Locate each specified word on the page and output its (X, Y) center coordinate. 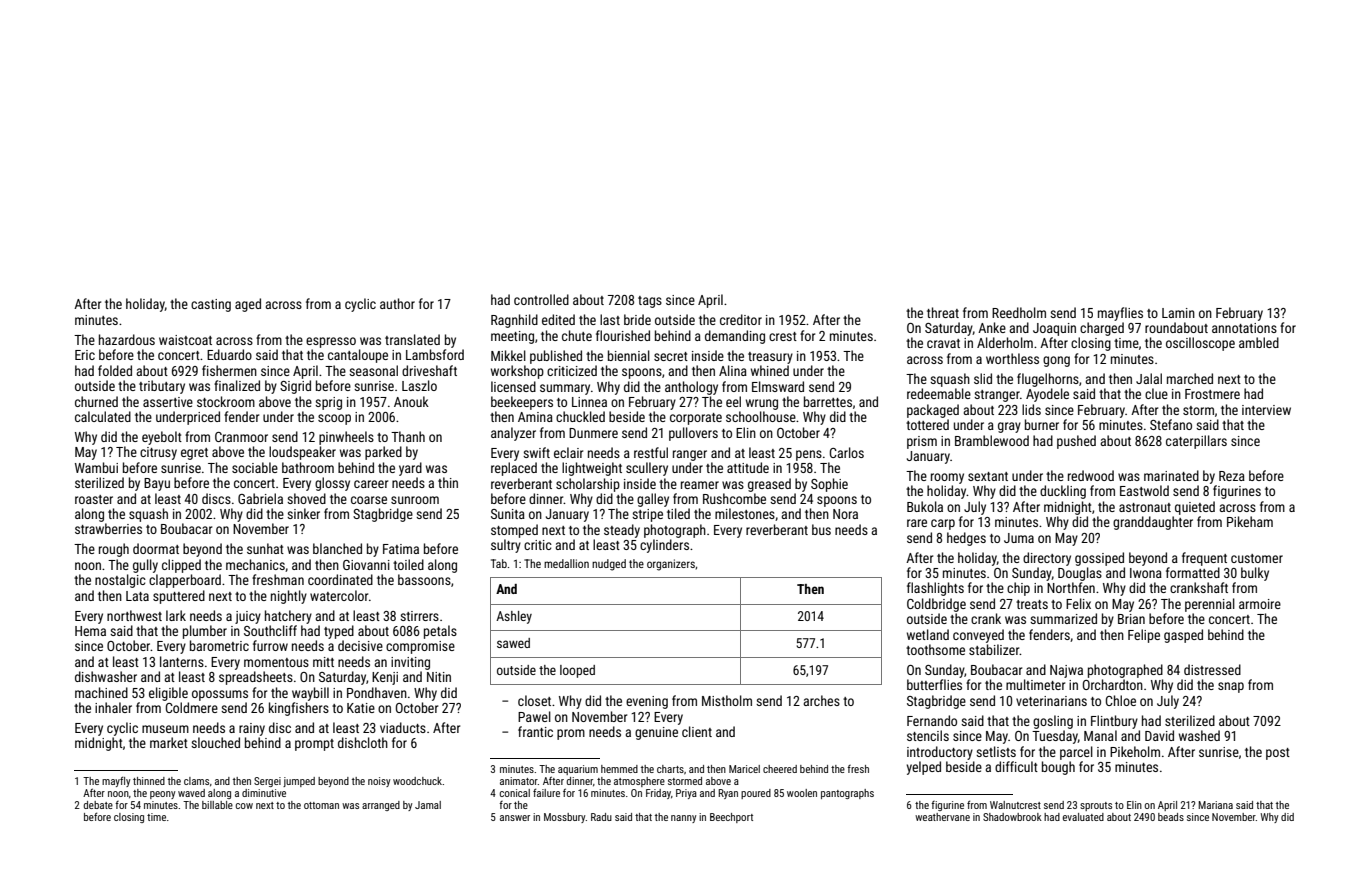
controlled (541, 299)
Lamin (1178, 313)
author (397, 303)
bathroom (308, 467)
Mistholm (727, 700)
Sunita (508, 514)
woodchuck (418, 781)
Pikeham (1250, 521)
